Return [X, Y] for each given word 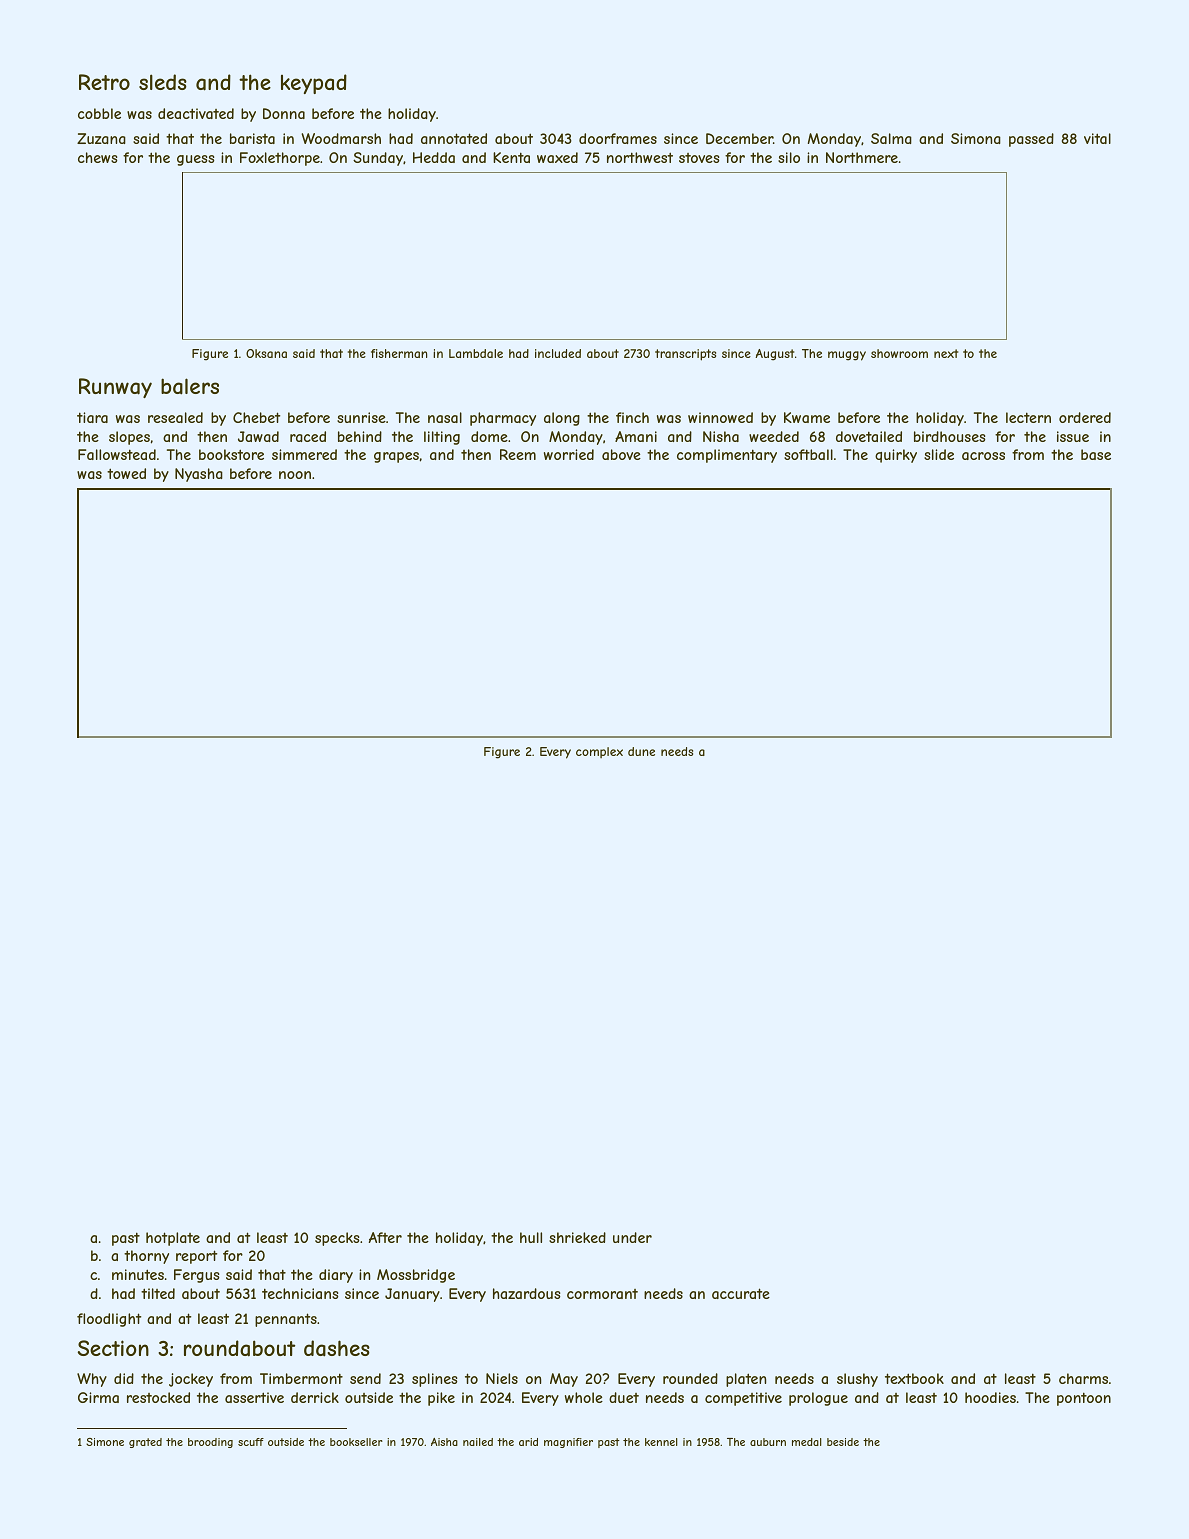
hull [531, 1237]
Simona [976, 138]
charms [1083, 1378]
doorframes [618, 138]
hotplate [173, 1239]
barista [252, 138]
